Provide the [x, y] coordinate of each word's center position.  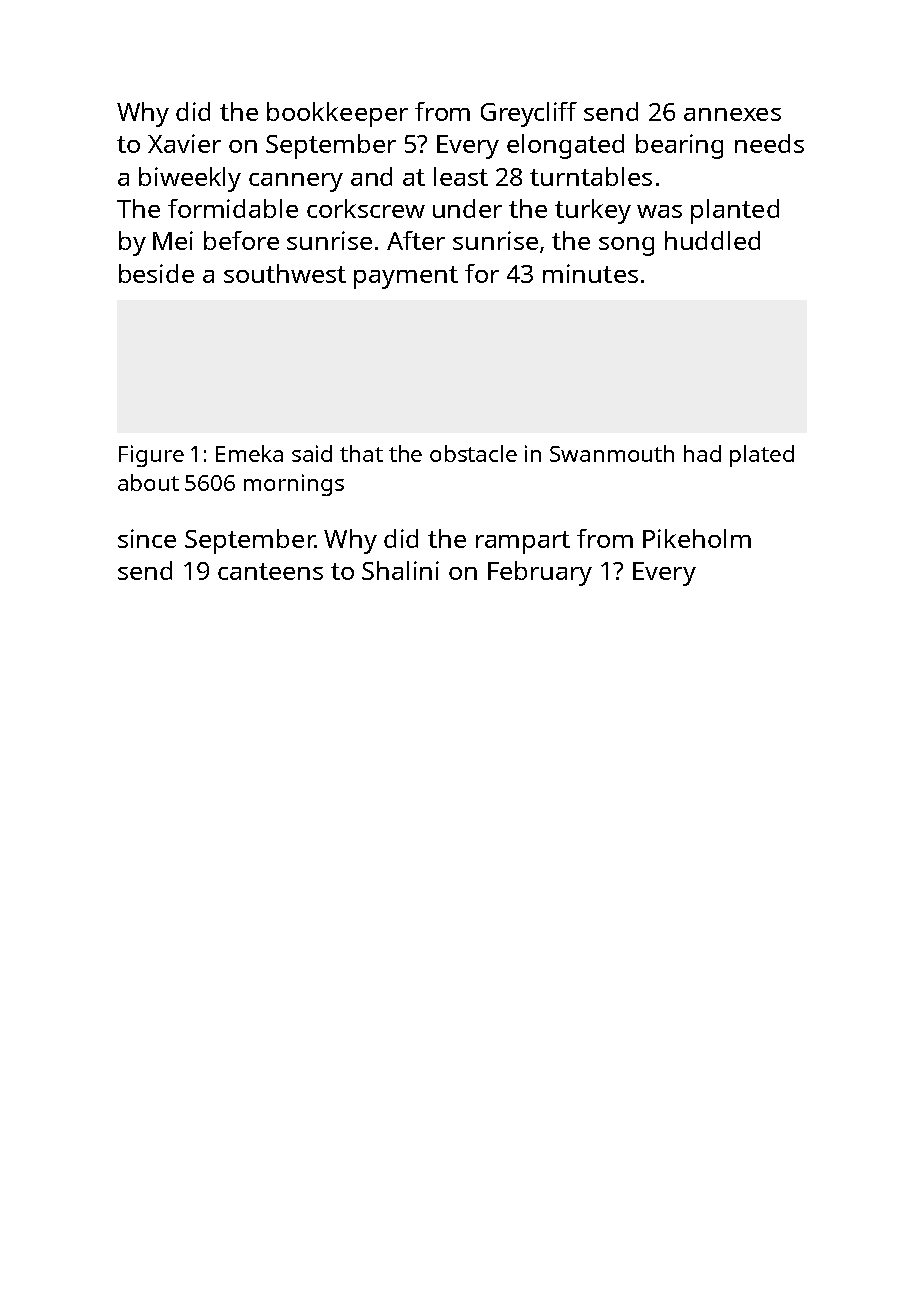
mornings [294, 485]
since [147, 538]
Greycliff [529, 114]
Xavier [184, 143]
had [702, 453]
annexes [732, 114]
